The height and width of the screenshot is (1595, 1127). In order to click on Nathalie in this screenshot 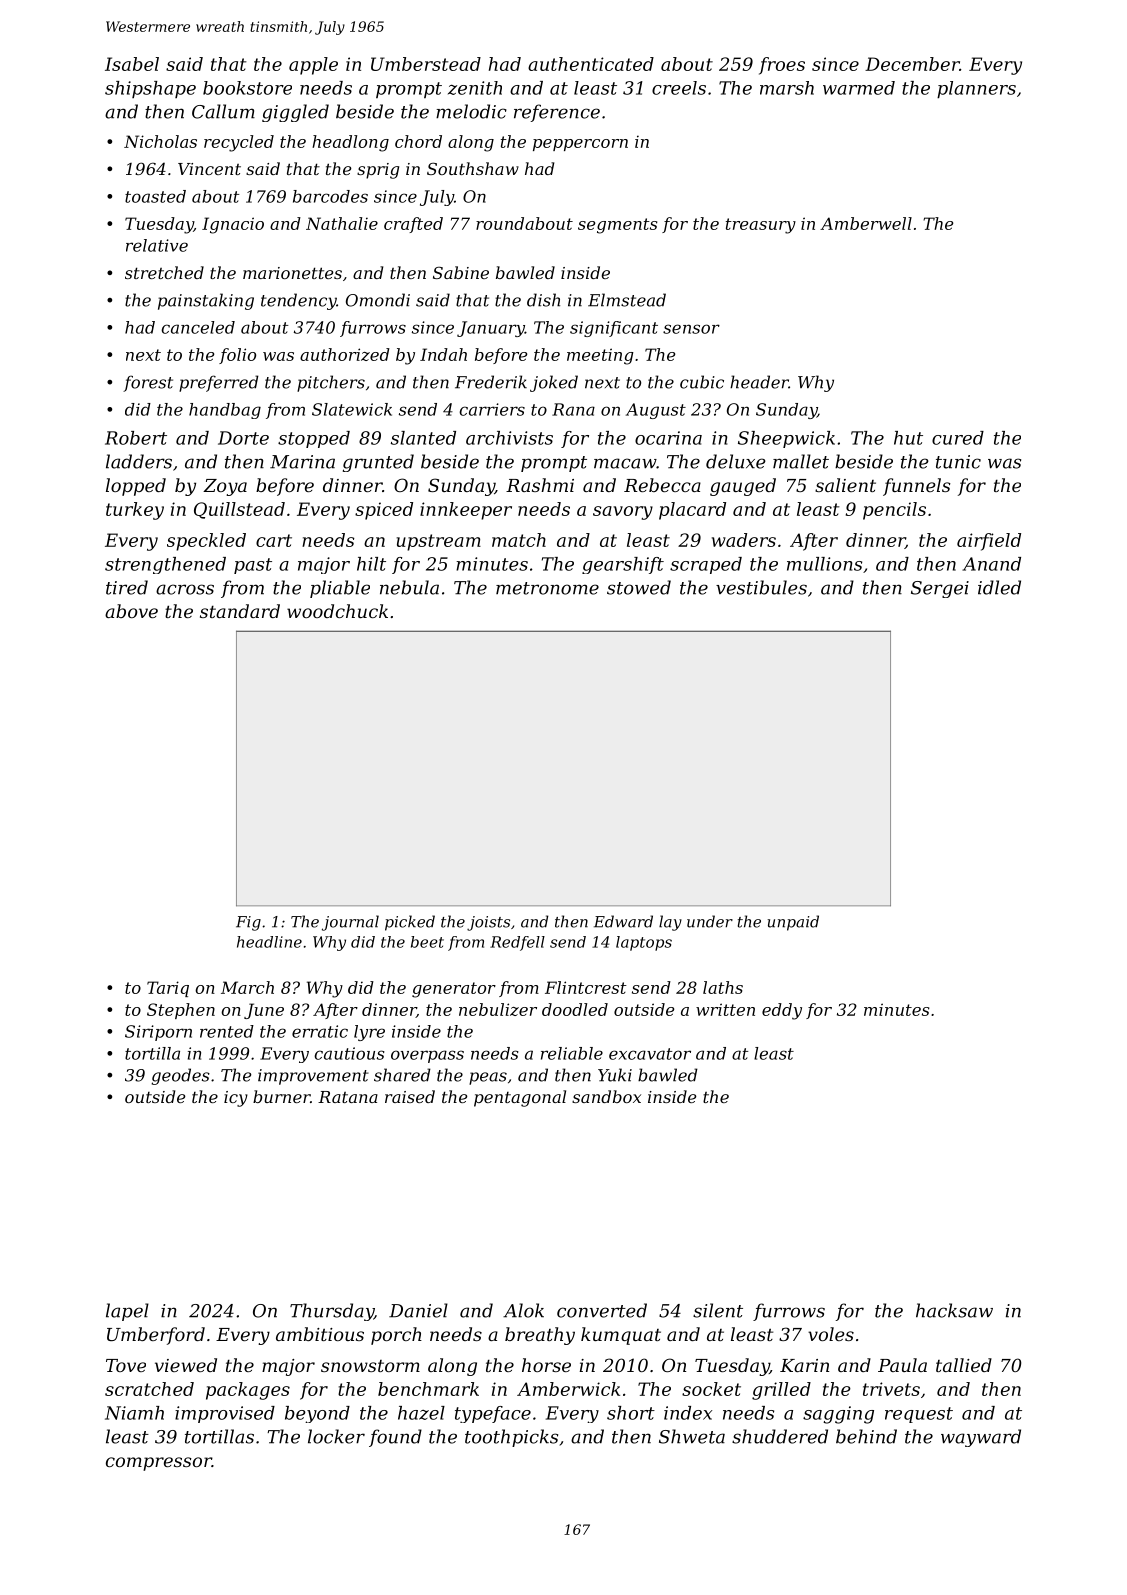, I will do `click(342, 223)`.
